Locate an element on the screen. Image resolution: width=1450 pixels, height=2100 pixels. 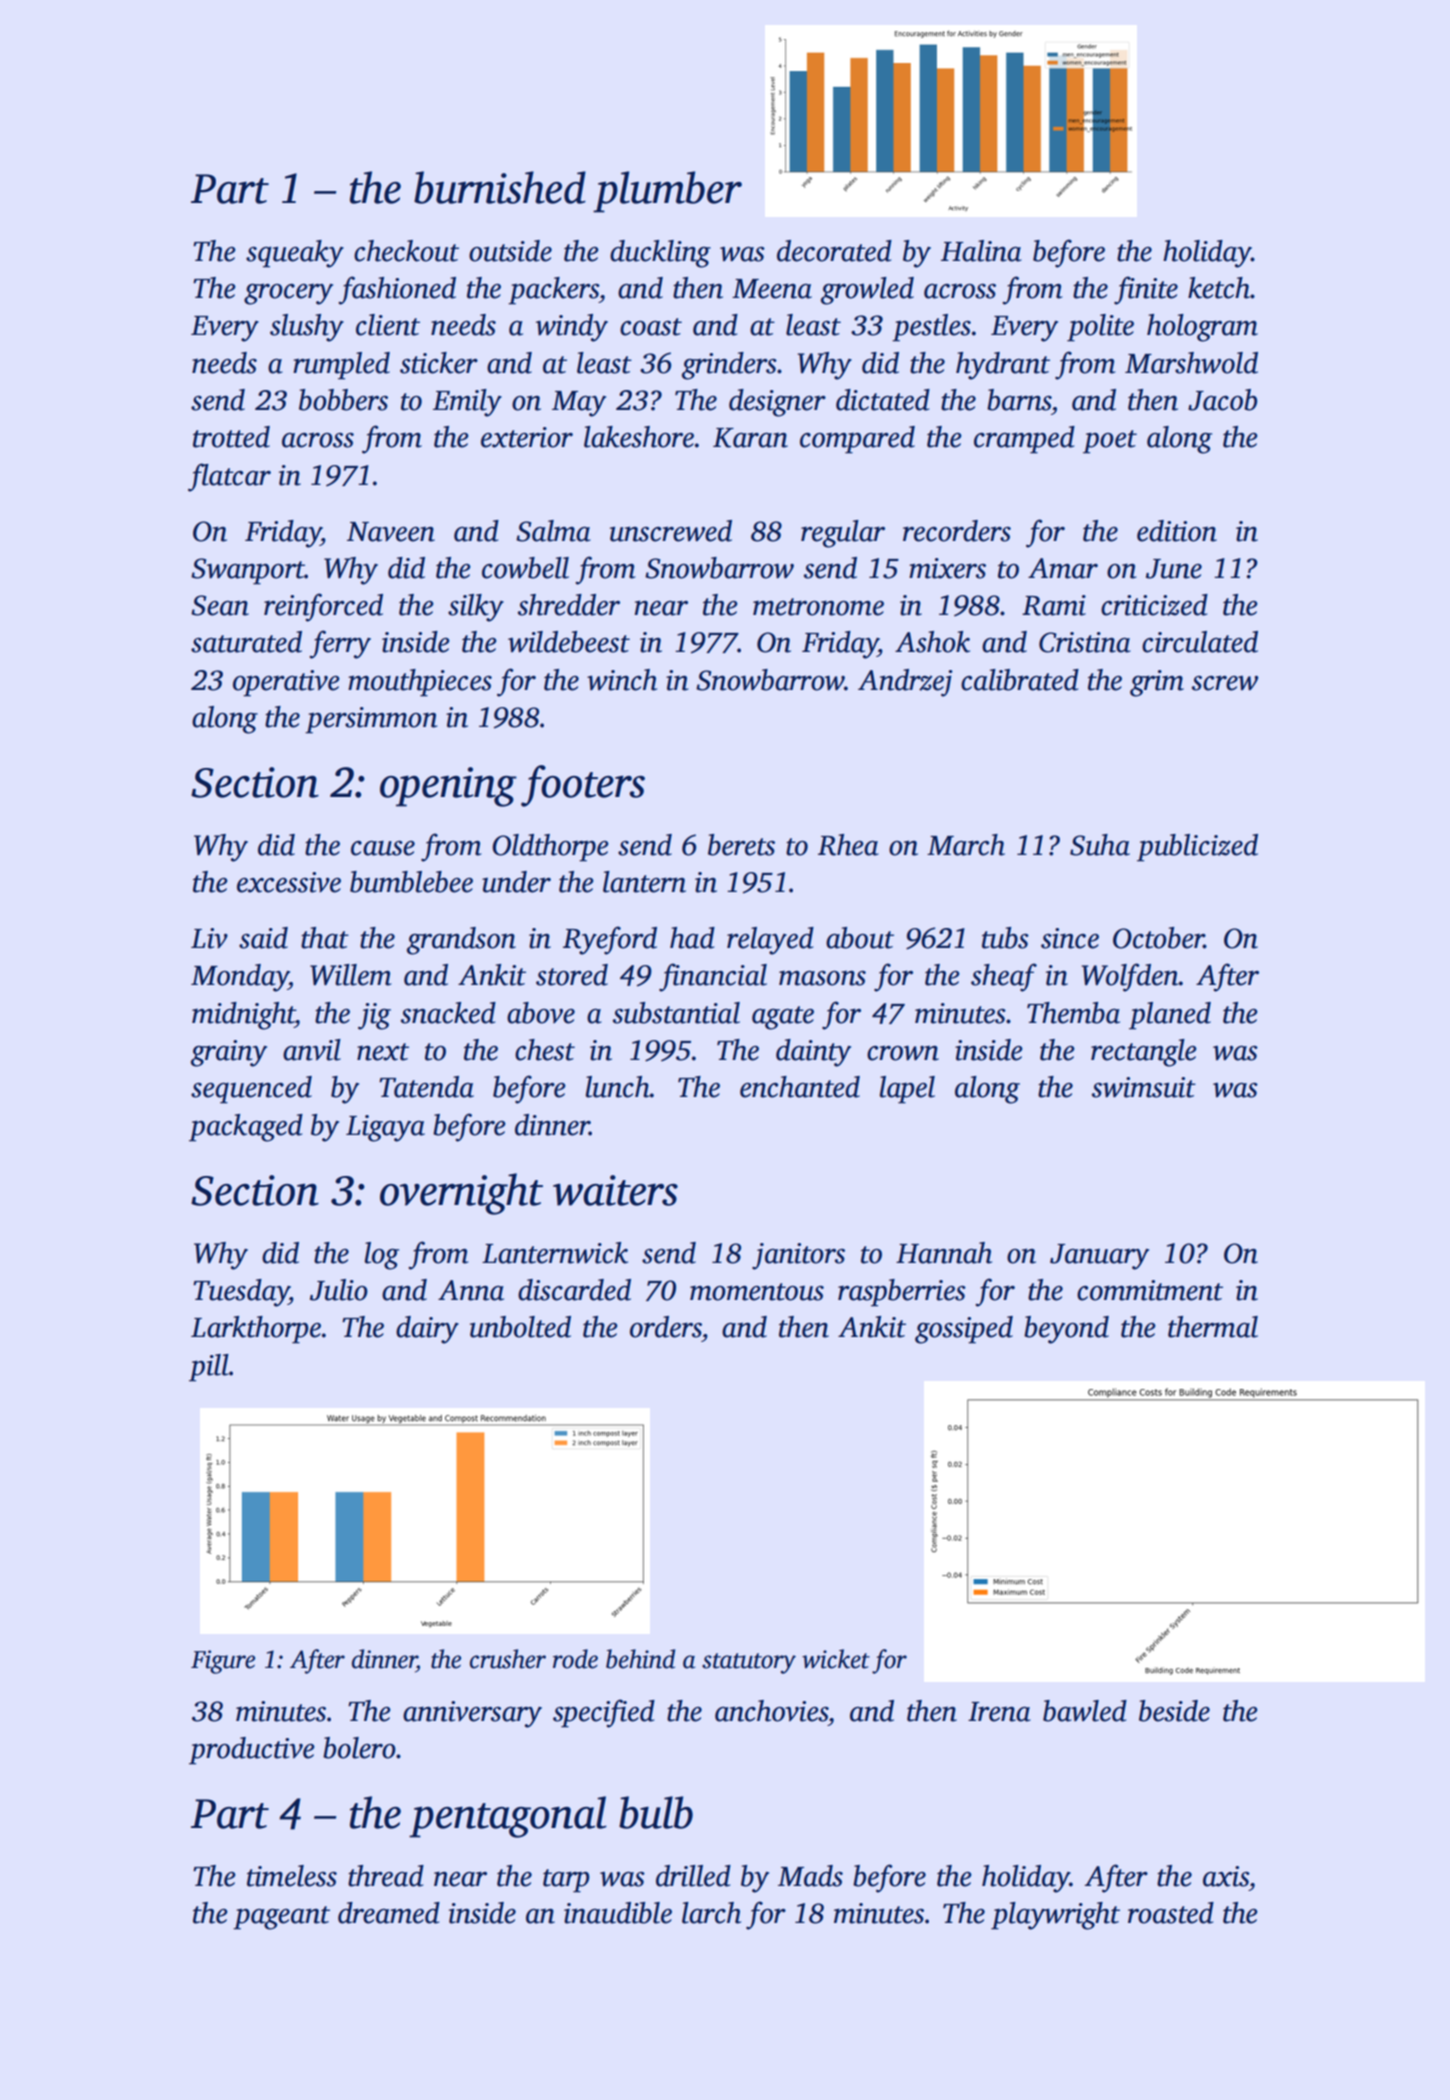
Andrzej is located at coordinates (905, 683).
